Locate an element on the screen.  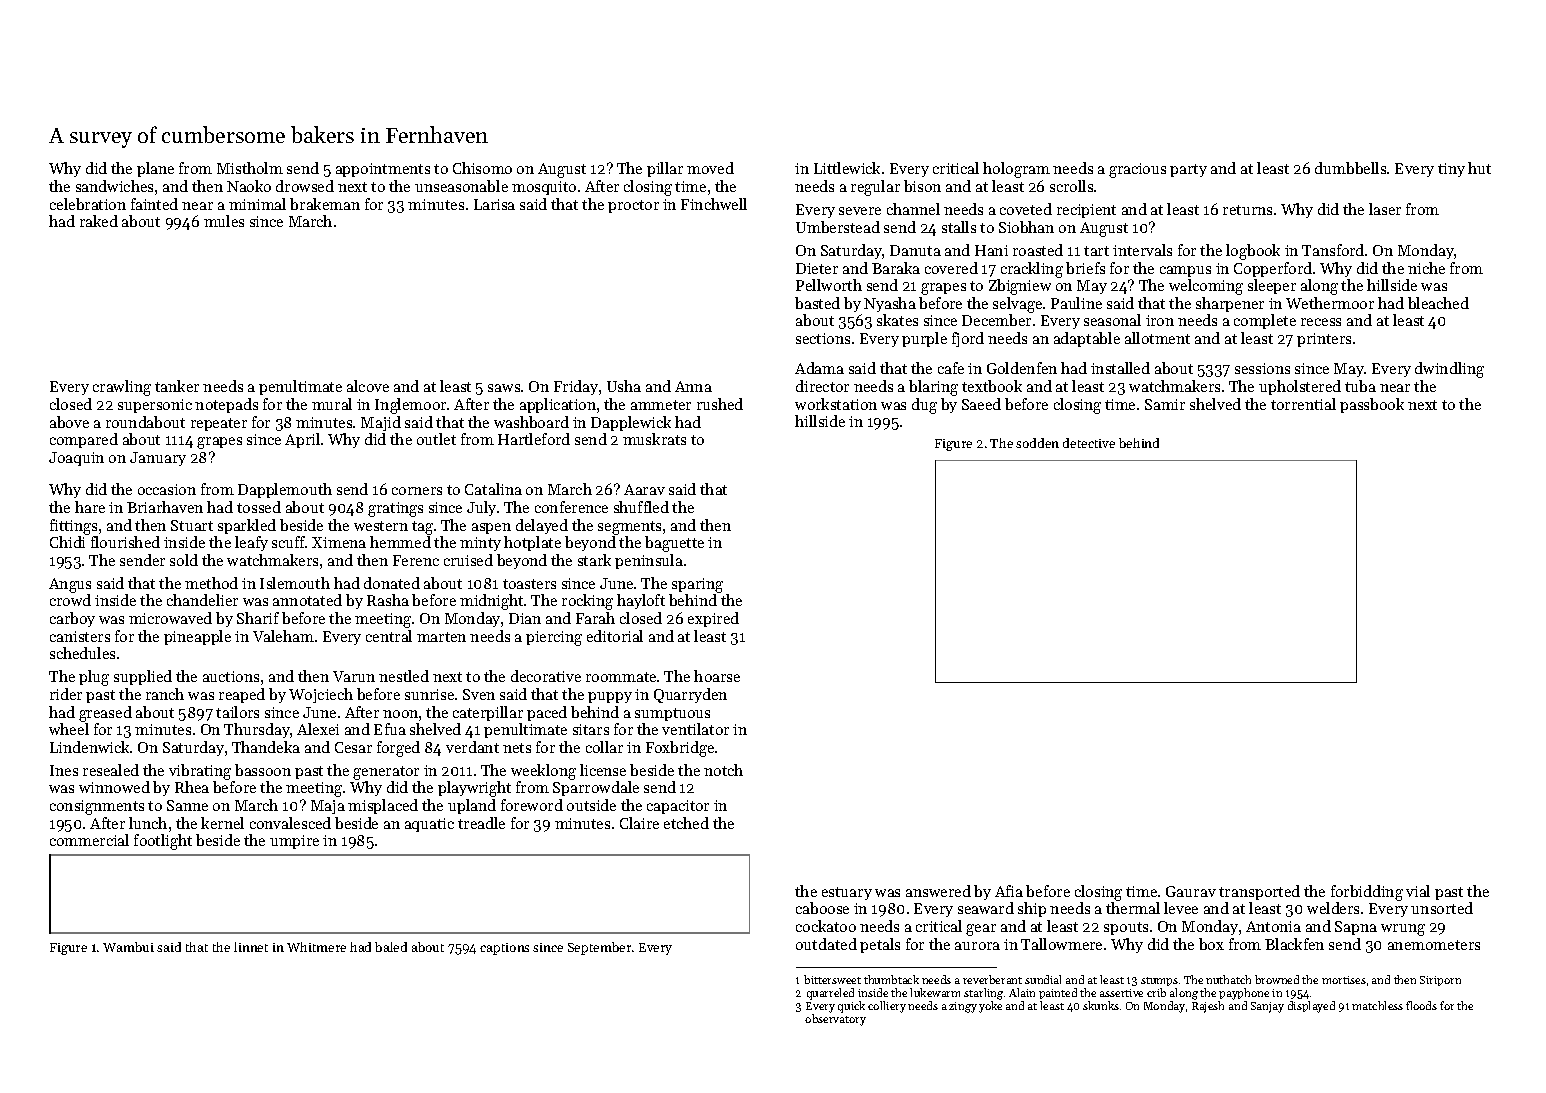
detective is located at coordinates (1089, 443).
